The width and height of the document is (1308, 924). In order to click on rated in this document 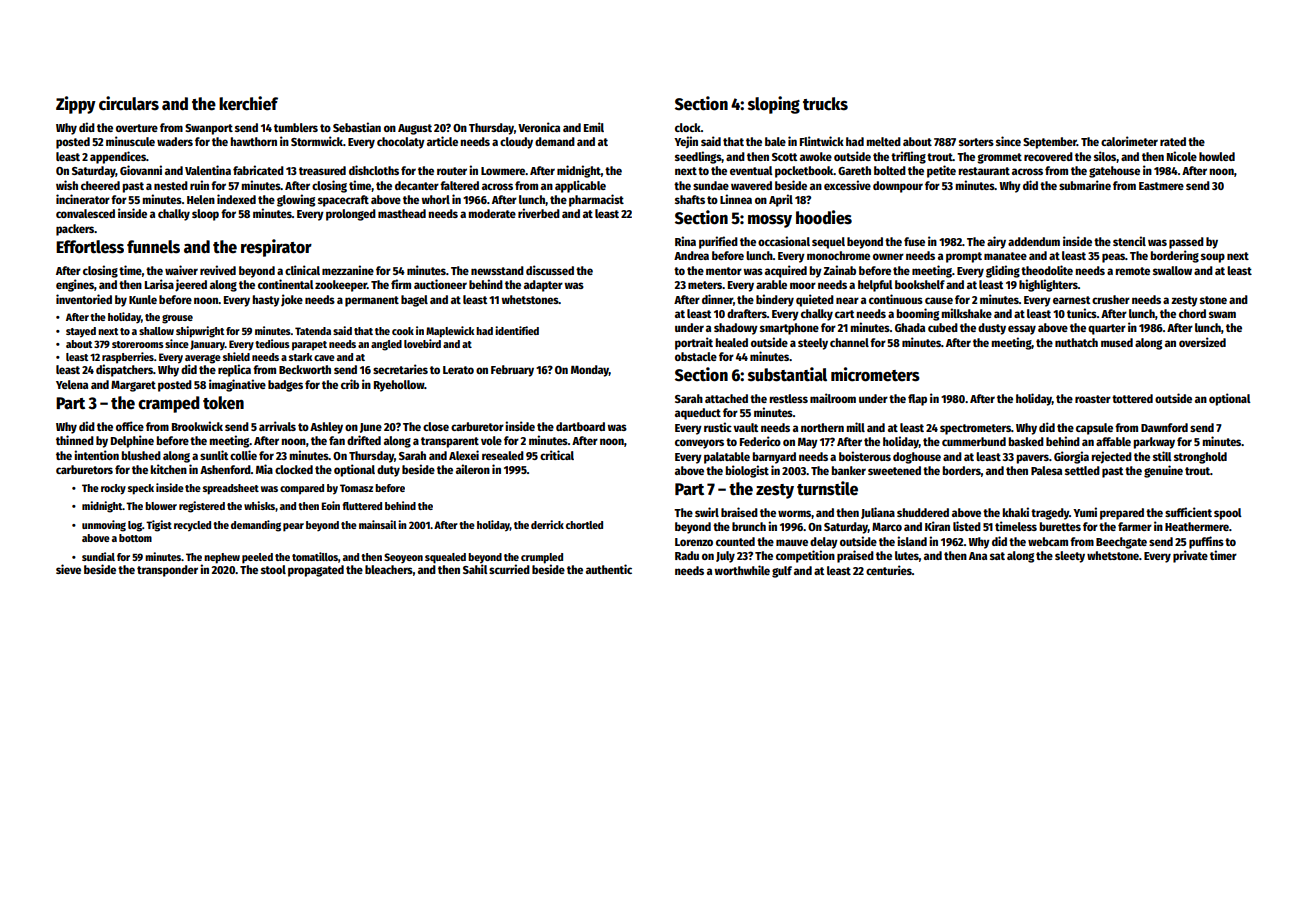, I will do `click(1173, 141)`.
